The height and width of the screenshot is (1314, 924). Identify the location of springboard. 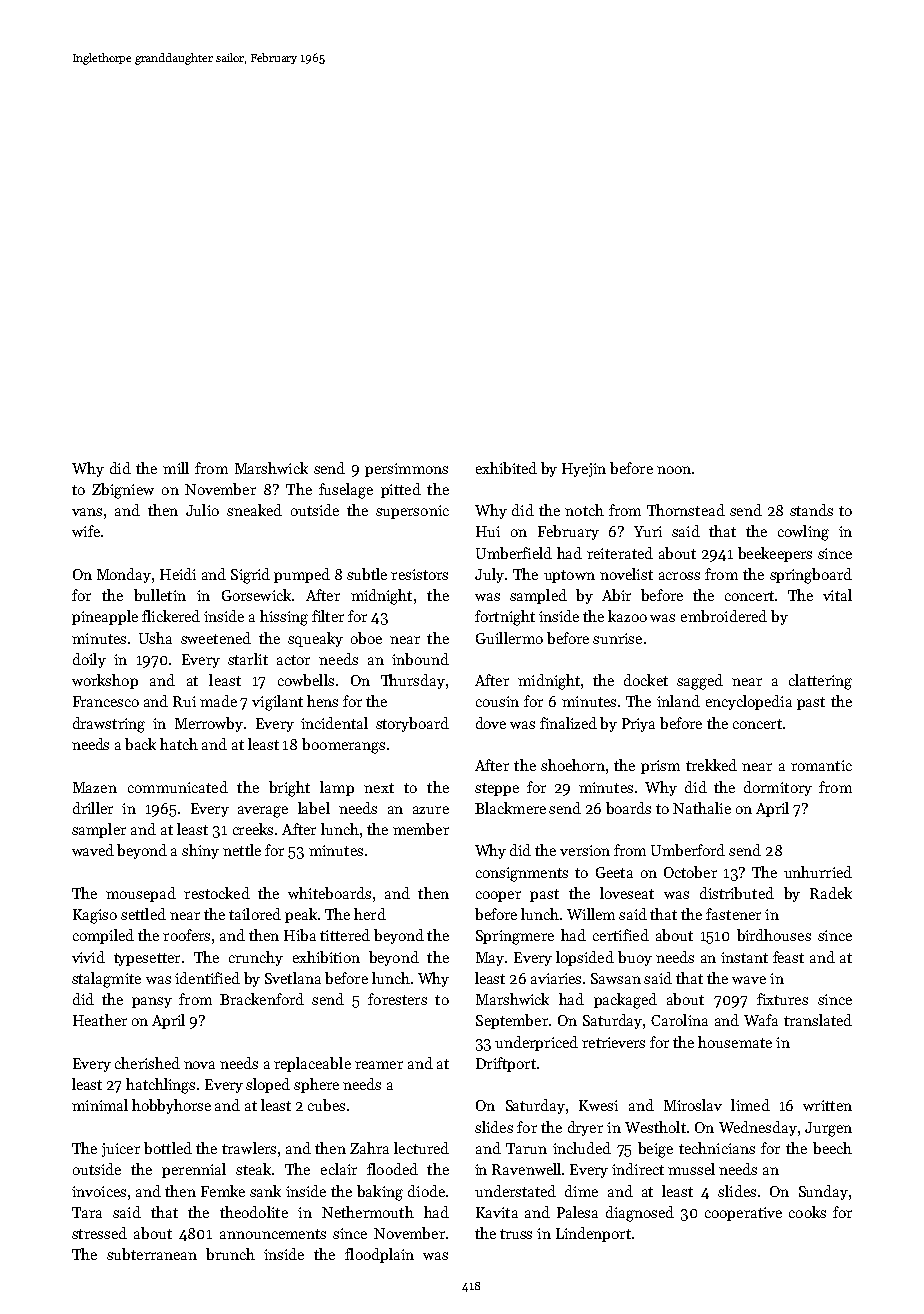
(811, 576).
